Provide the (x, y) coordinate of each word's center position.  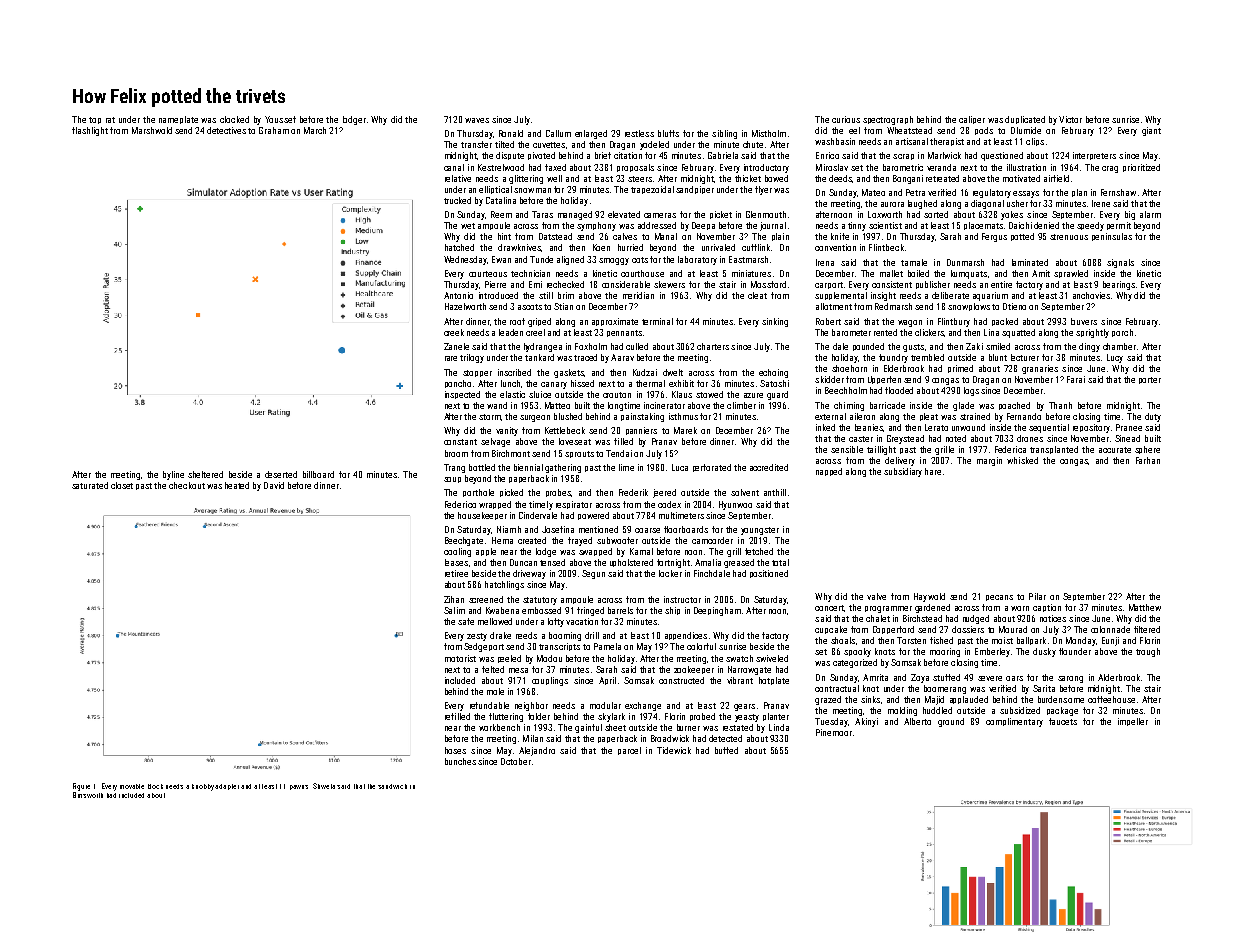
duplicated (1025, 120)
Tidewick (674, 750)
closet (122, 485)
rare (451, 358)
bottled (482, 467)
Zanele (456, 346)
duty (1153, 417)
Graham (274, 130)
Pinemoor (834, 732)
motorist (460, 658)
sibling (724, 134)
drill (592, 635)
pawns (299, 787)
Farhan (1148, 460)
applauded (969, 700)
